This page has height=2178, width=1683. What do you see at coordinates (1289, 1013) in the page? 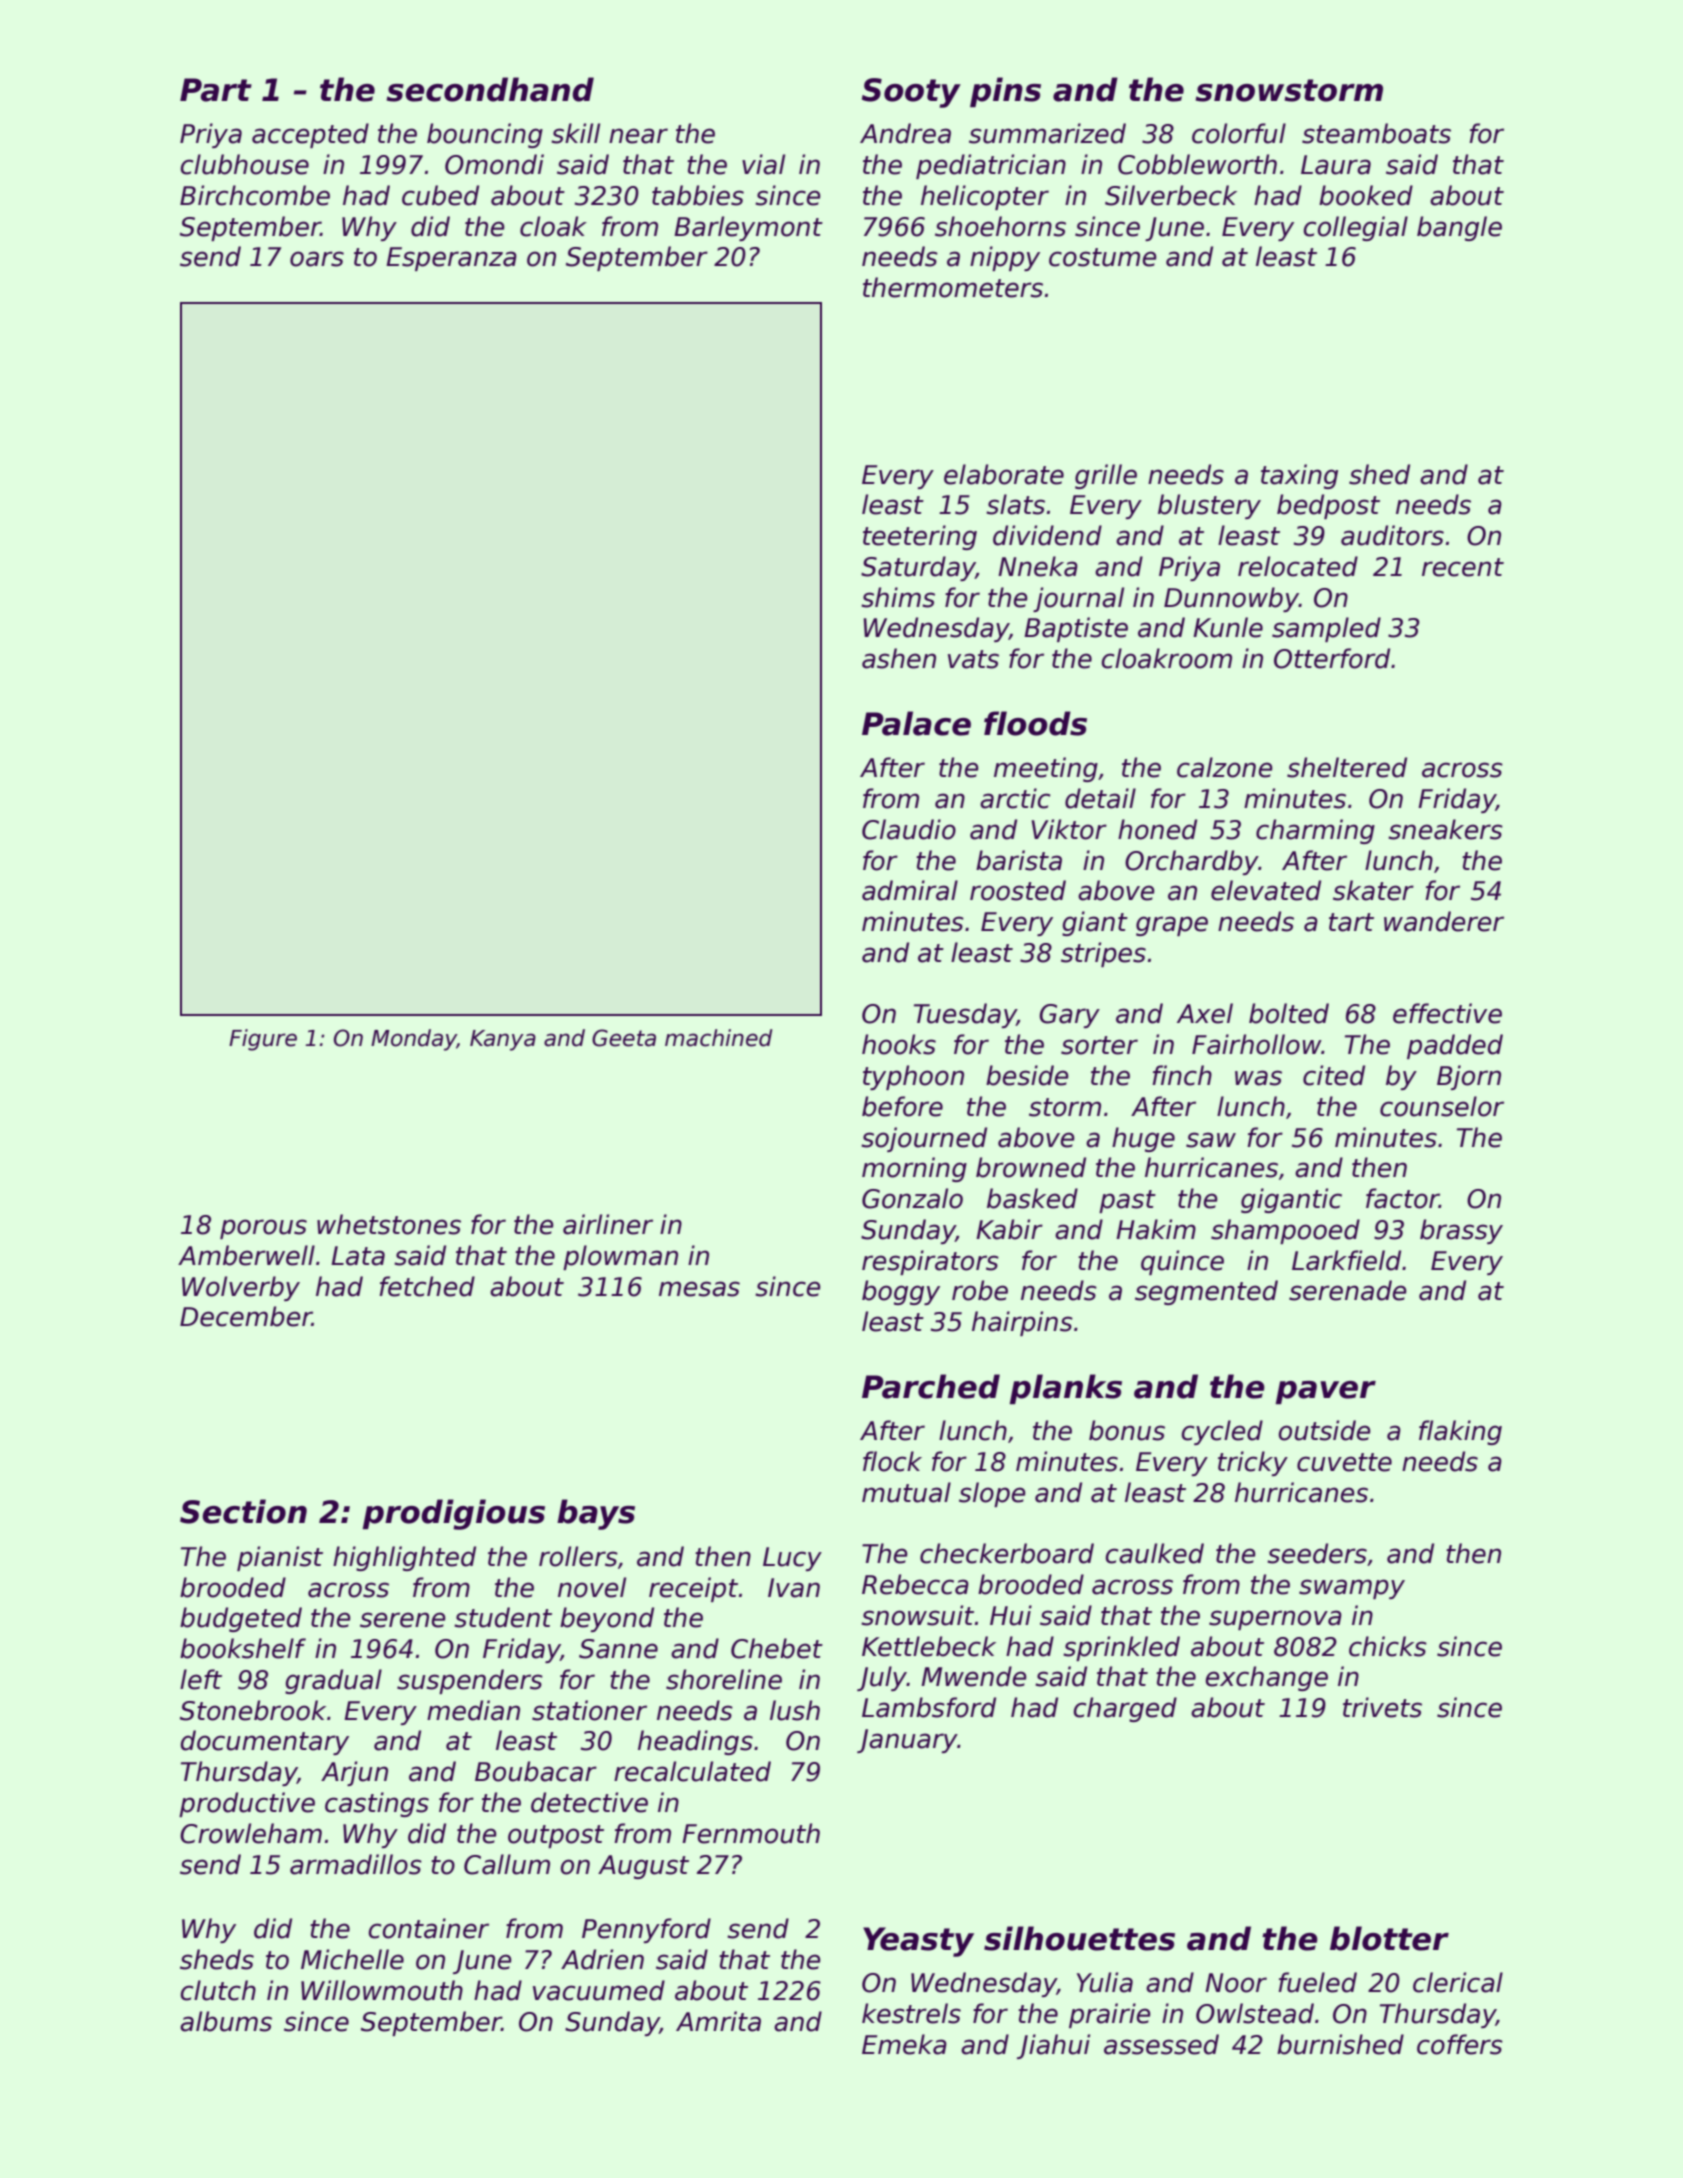
I see `bolted` at bounding box center [1289, 1013].
